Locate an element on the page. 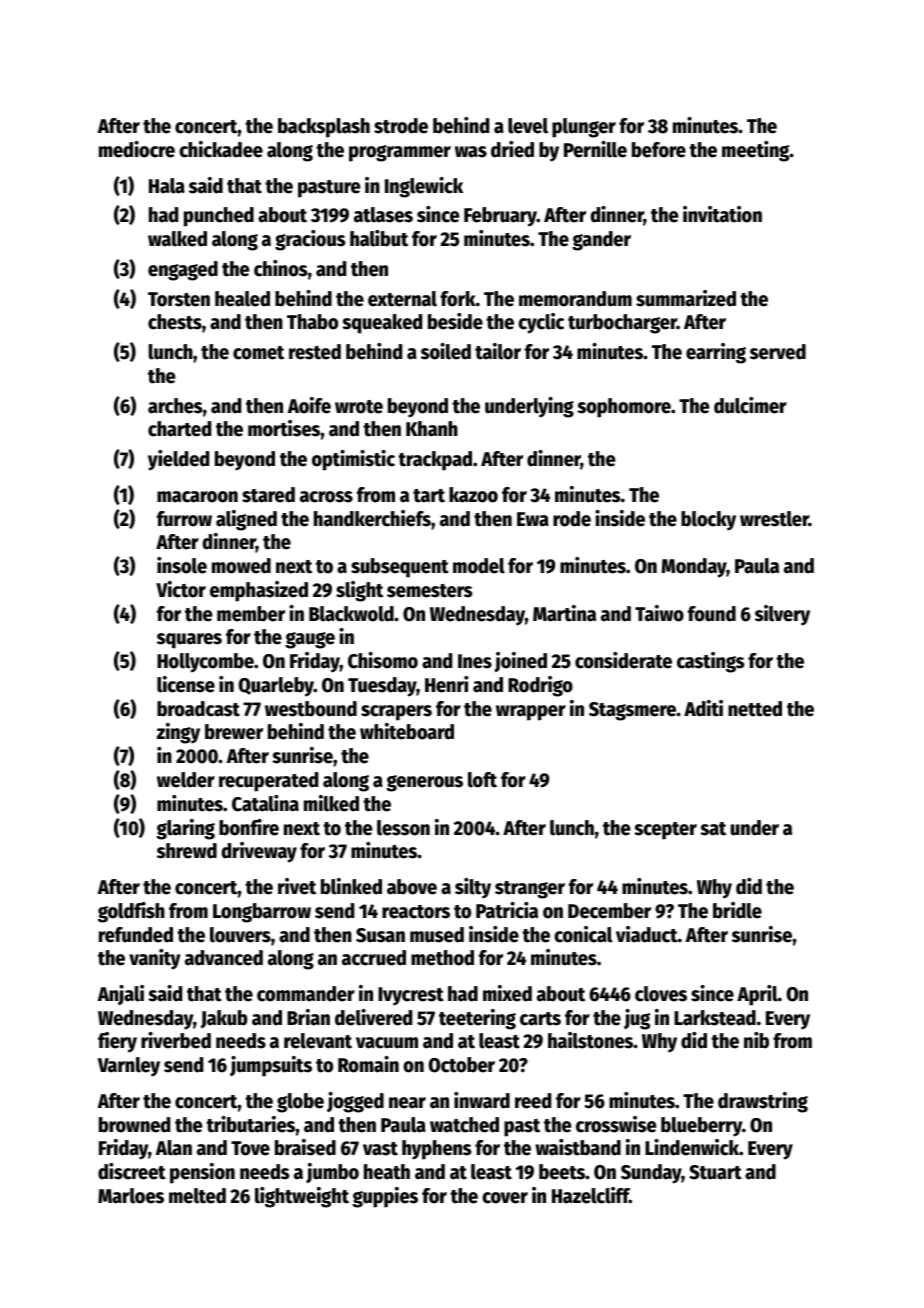  guppies is located at coordinates (385, 1197).
